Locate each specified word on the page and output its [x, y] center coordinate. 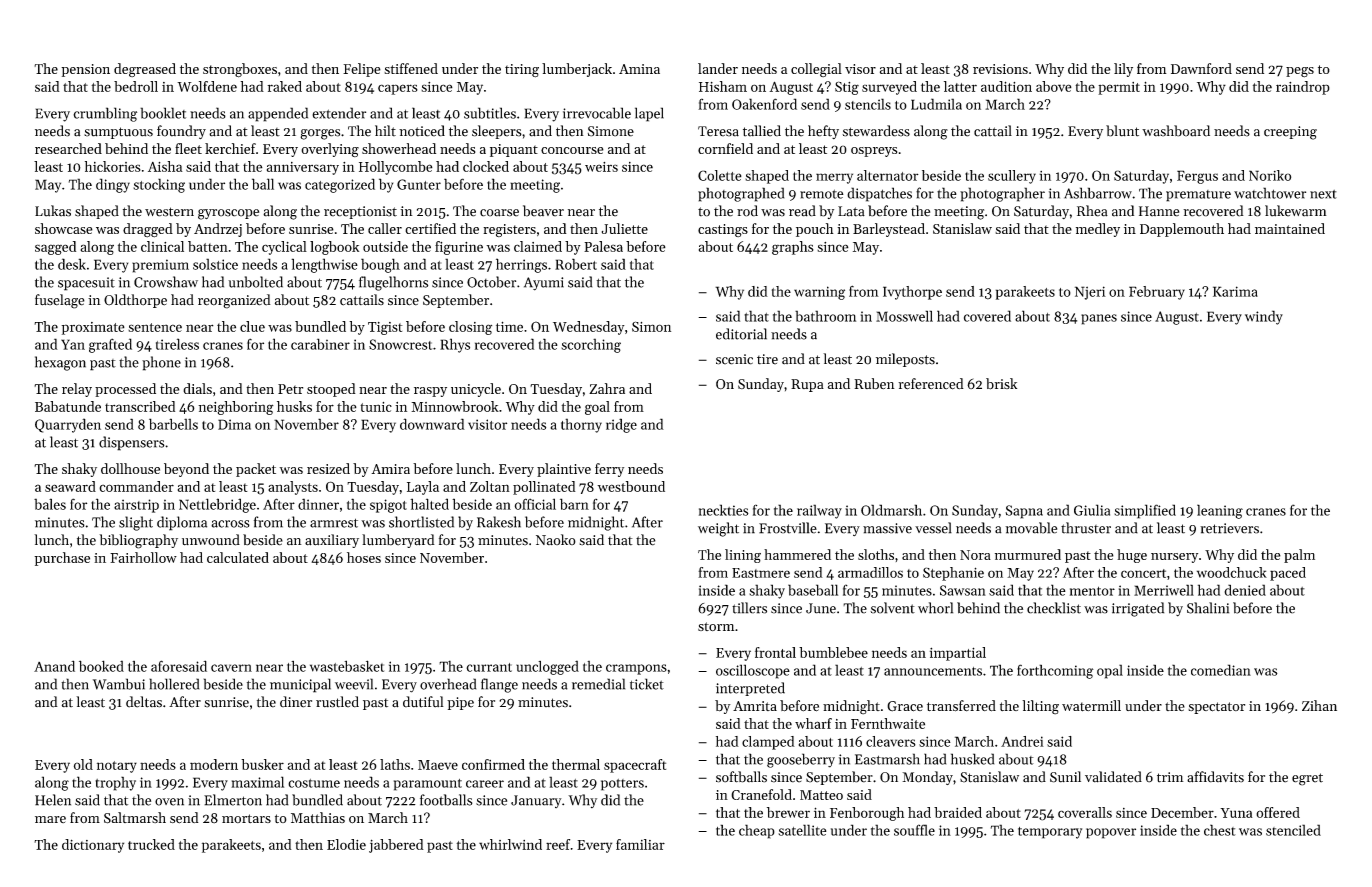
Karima [1235, 291]
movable [1031, 528]
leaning [1220, 511]
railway [819, 511]
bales [50, 504]
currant [489, 667]
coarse [499, 213]
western [169, 212]
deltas [144, 702]
